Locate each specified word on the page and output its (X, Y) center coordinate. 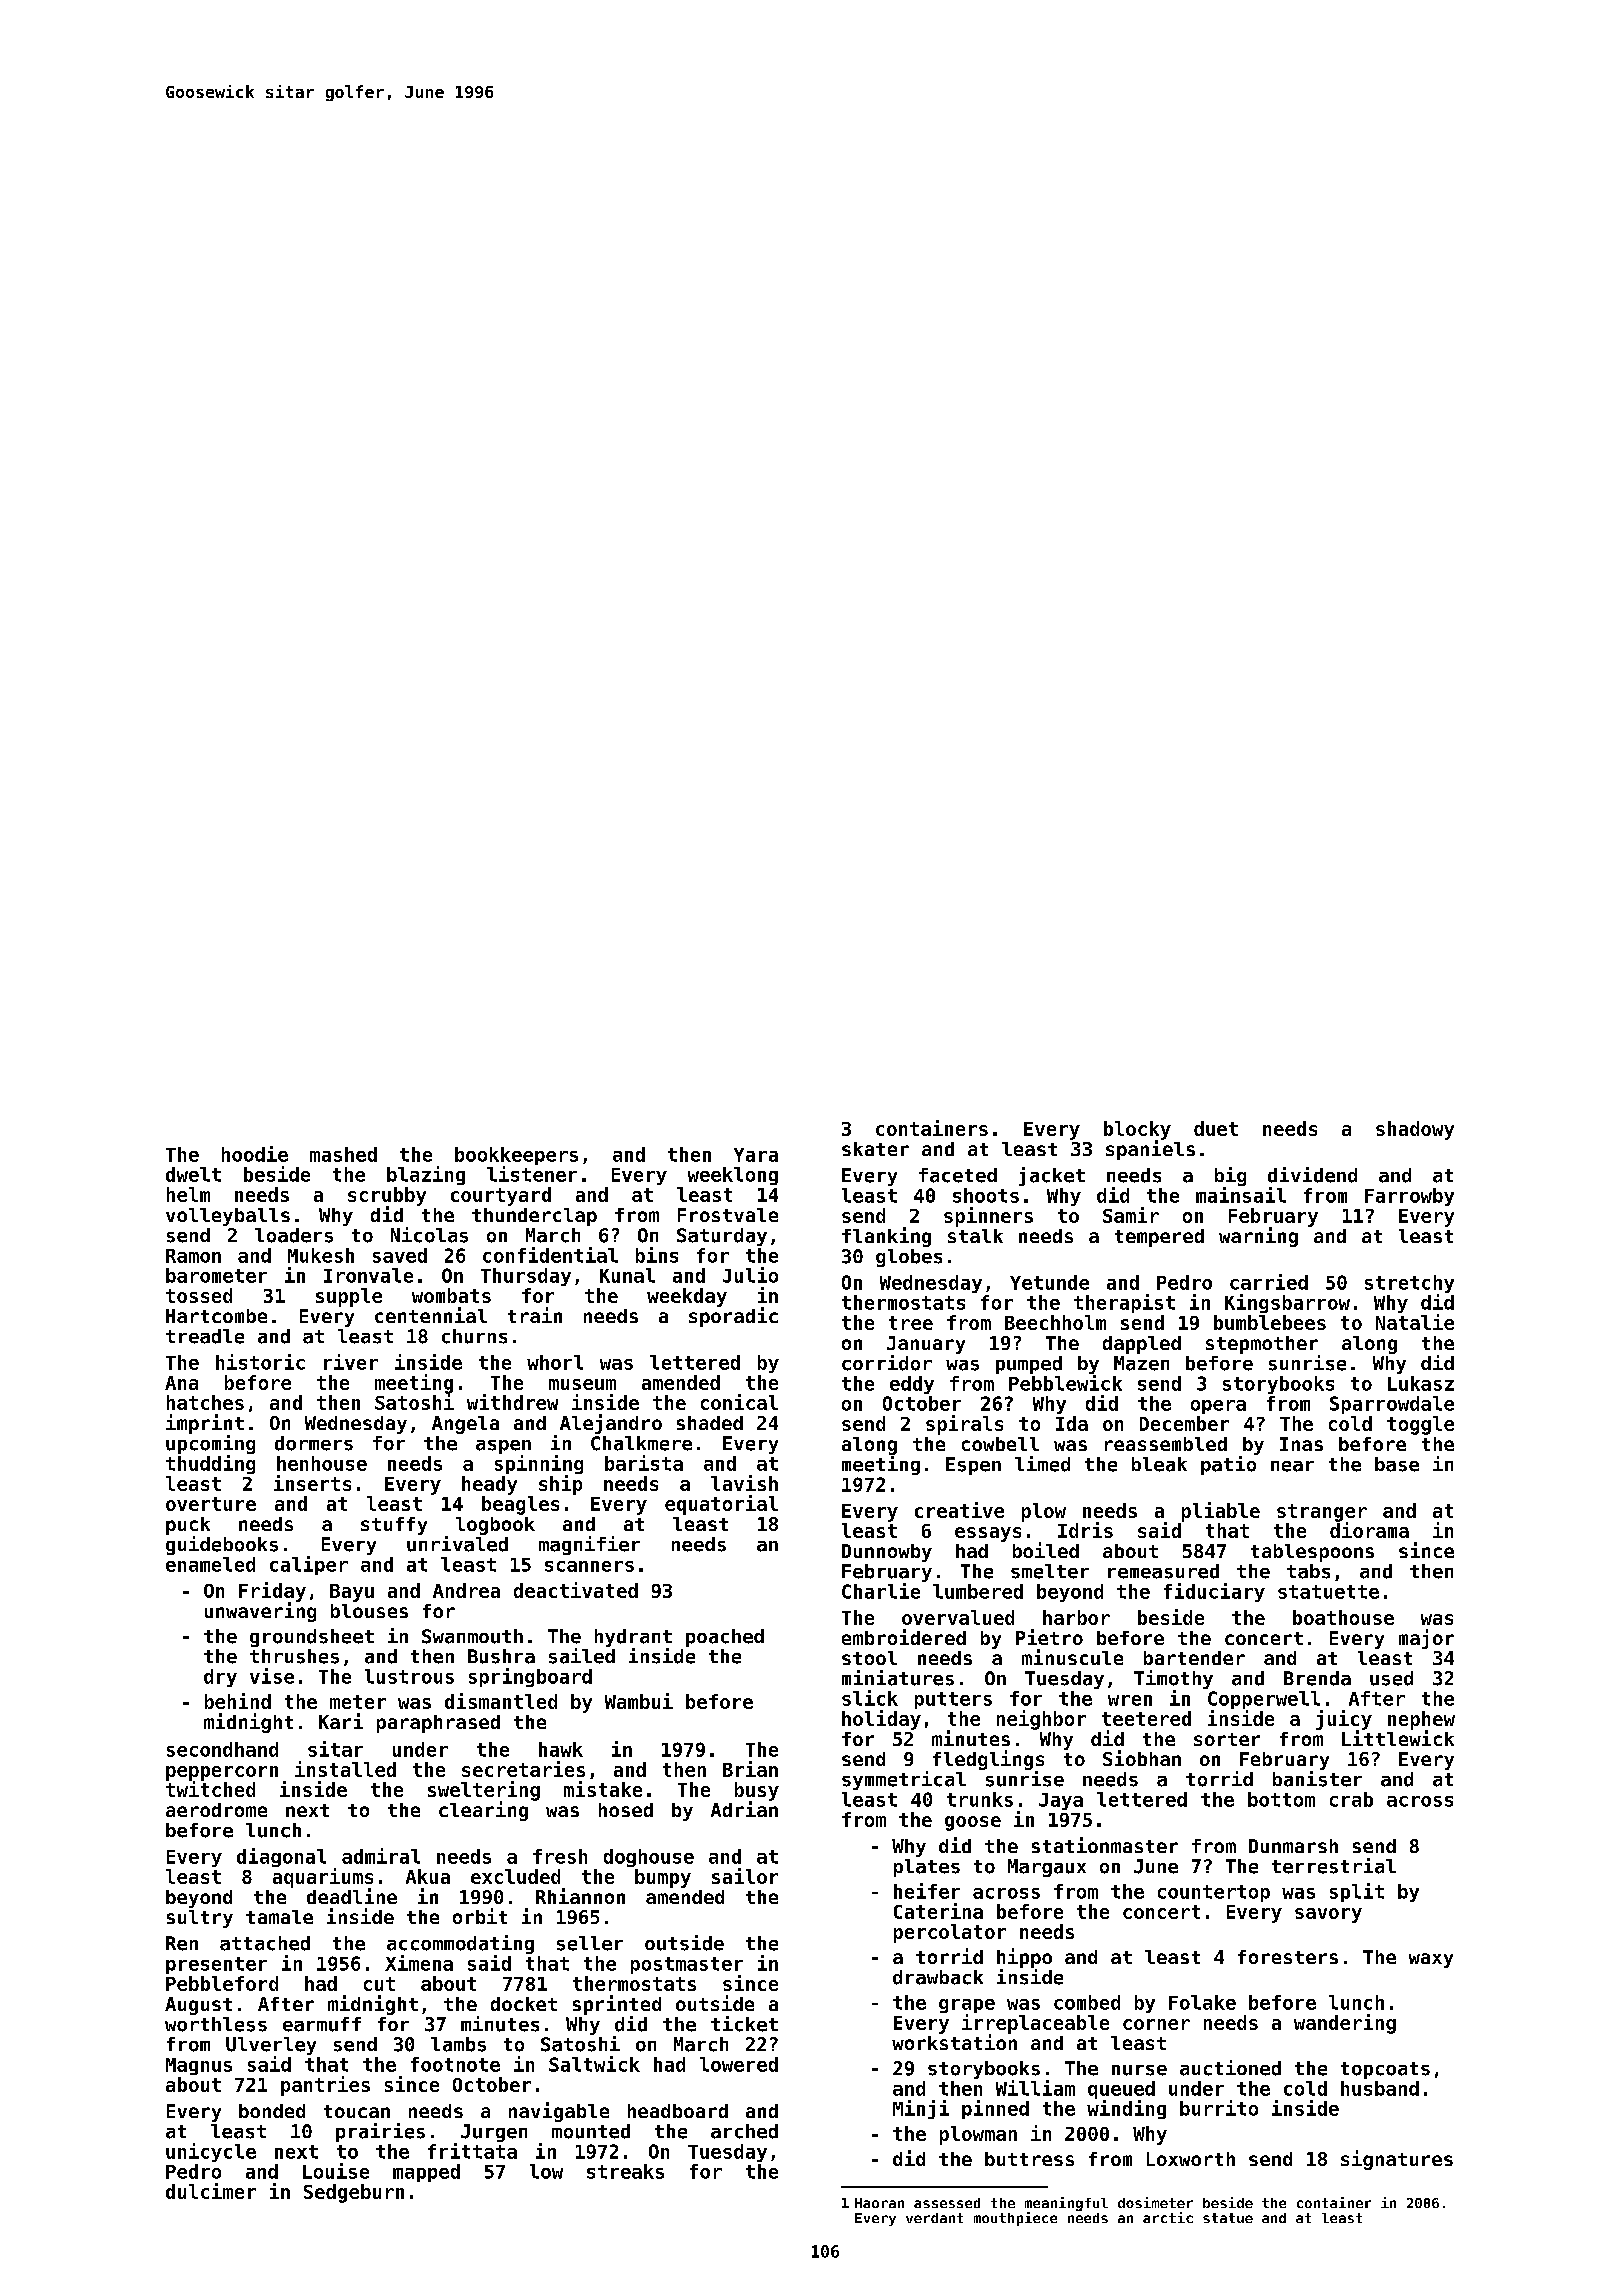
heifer (927, 1891)
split (1357, 1892)
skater (875, 1149)
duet (1216, 1128)
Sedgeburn (354, 2193)
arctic (1168, 2217)
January (926, 1345)
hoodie (255, 1154)
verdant (934, 2218)
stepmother (1262, 1345)
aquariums (323, 1878)
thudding (210, 1464)
